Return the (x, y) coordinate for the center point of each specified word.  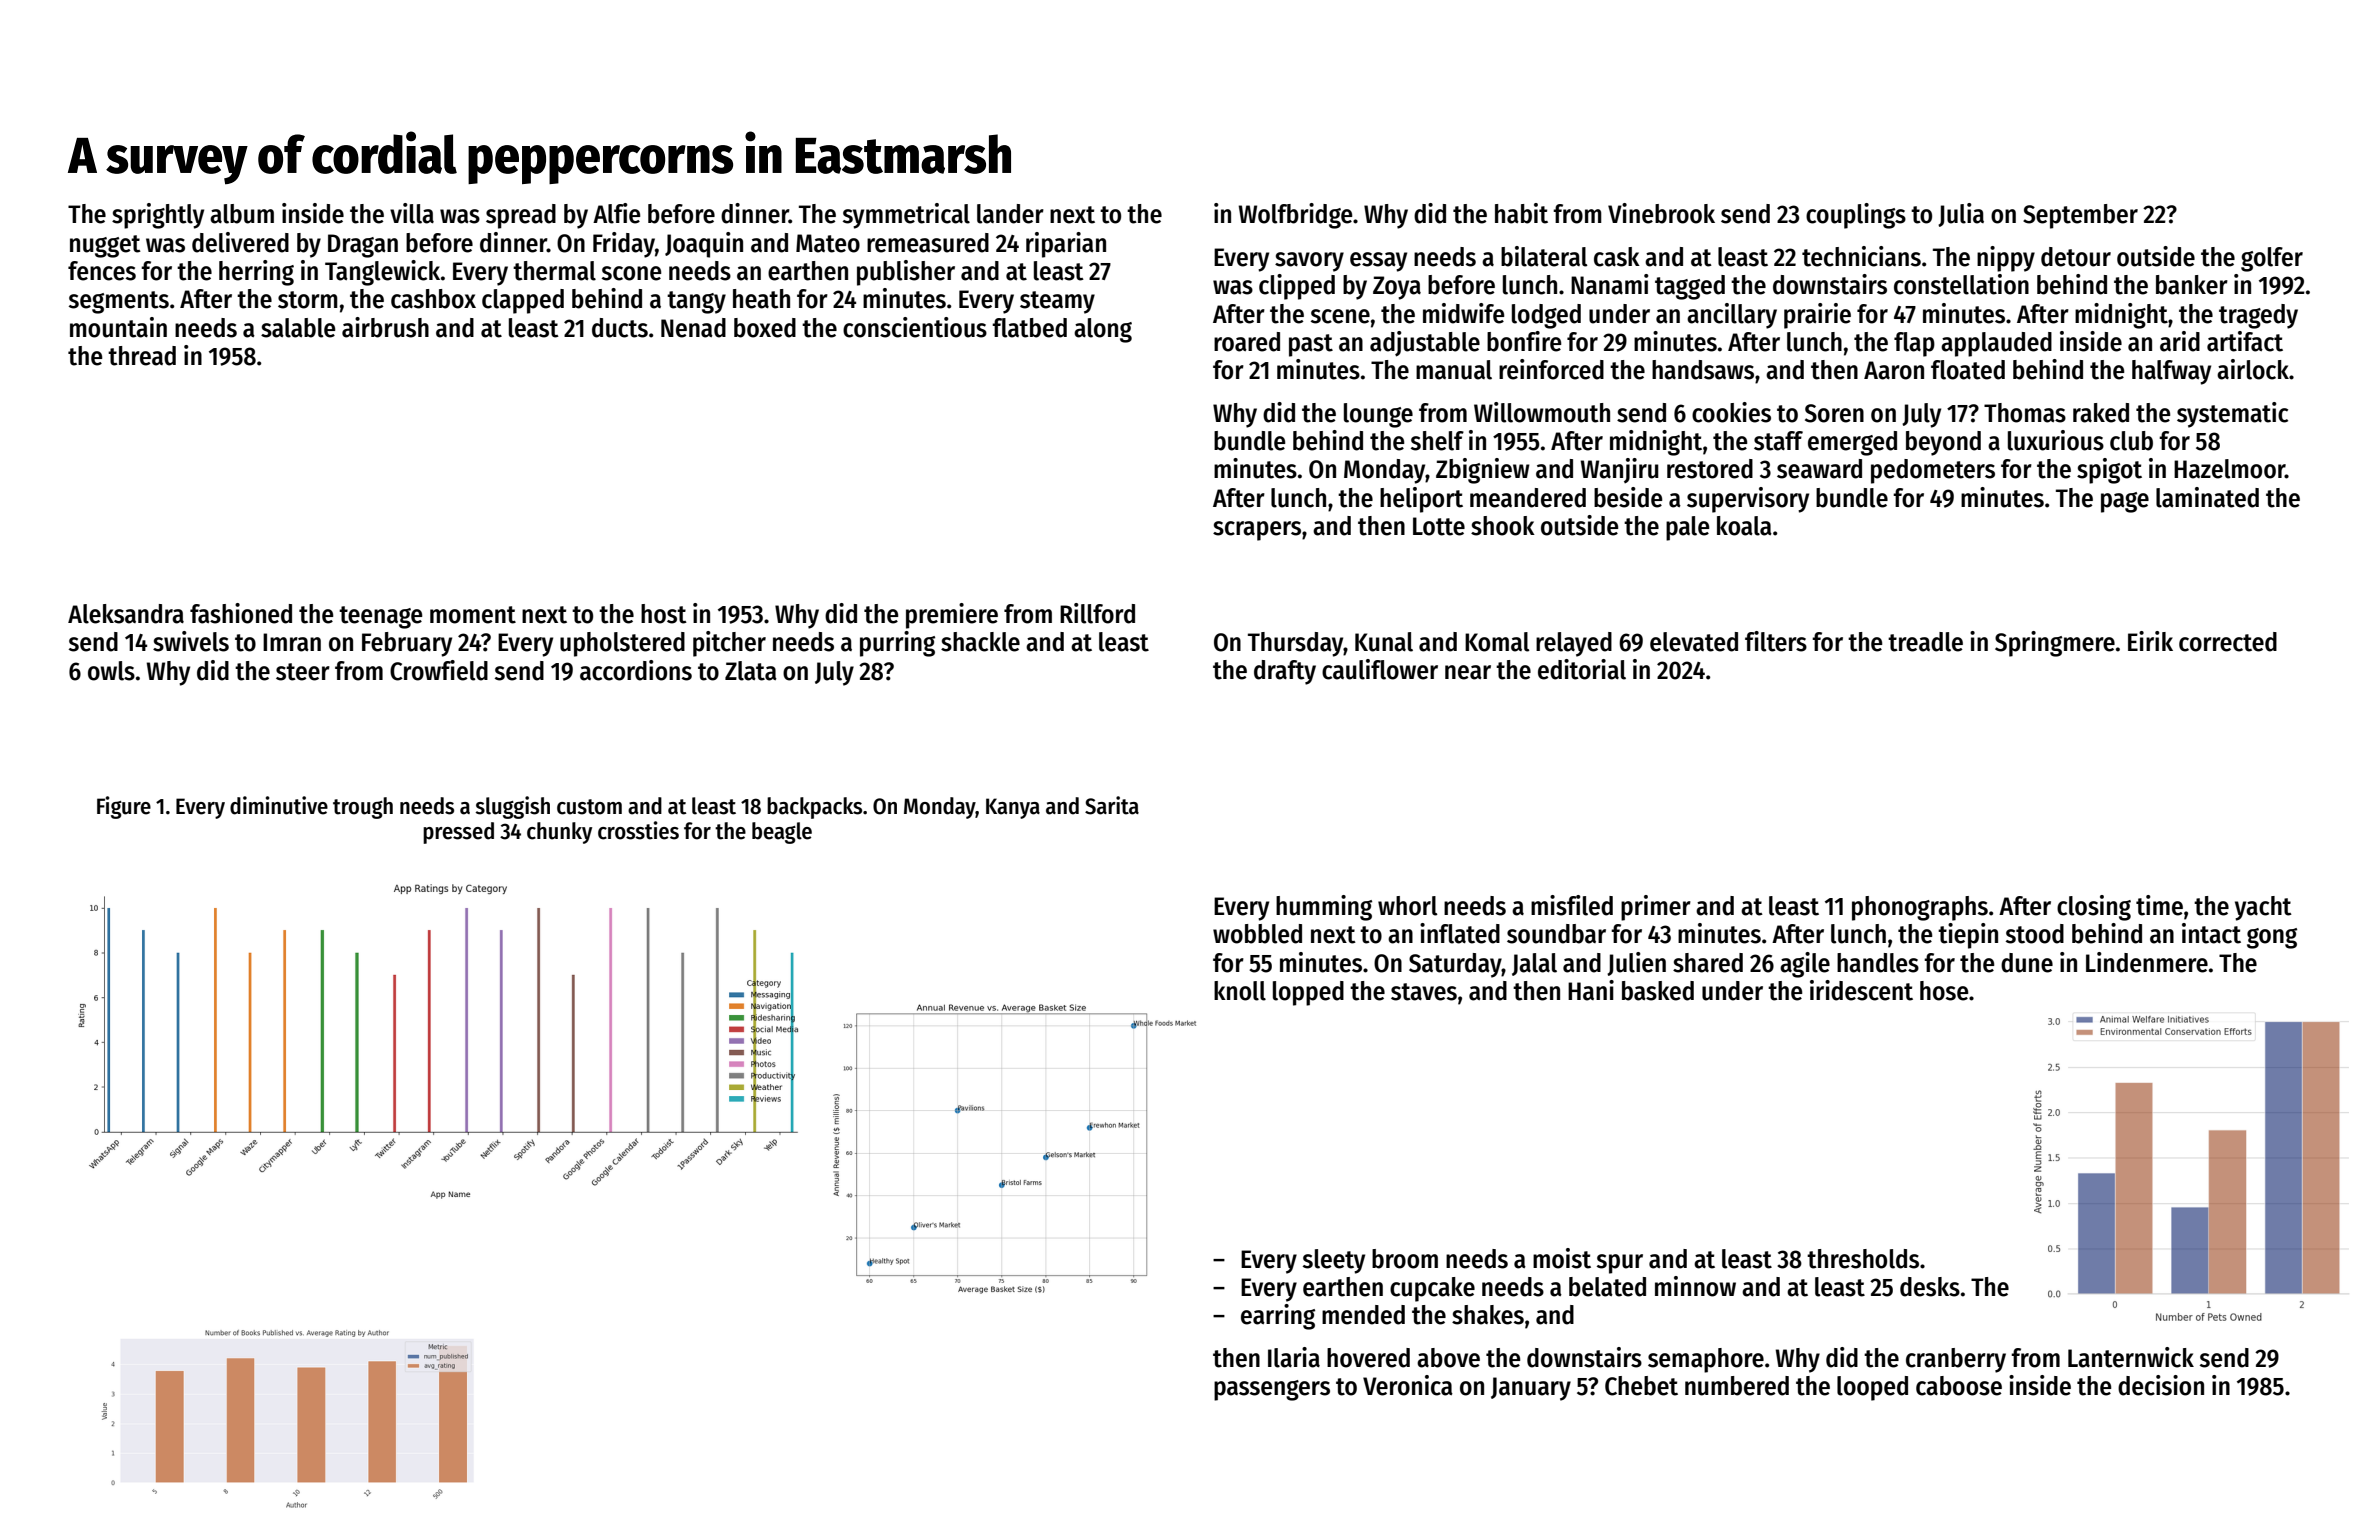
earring (1278, 1317)
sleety (1334, 1261)
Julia (1961, 215)
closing (2094, 908)
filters (1776, 641)
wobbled (1257, 934)
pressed (458, 833)
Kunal (1384, 642)
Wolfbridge (1295, 216)
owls (111, 671)
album (242, 214)
